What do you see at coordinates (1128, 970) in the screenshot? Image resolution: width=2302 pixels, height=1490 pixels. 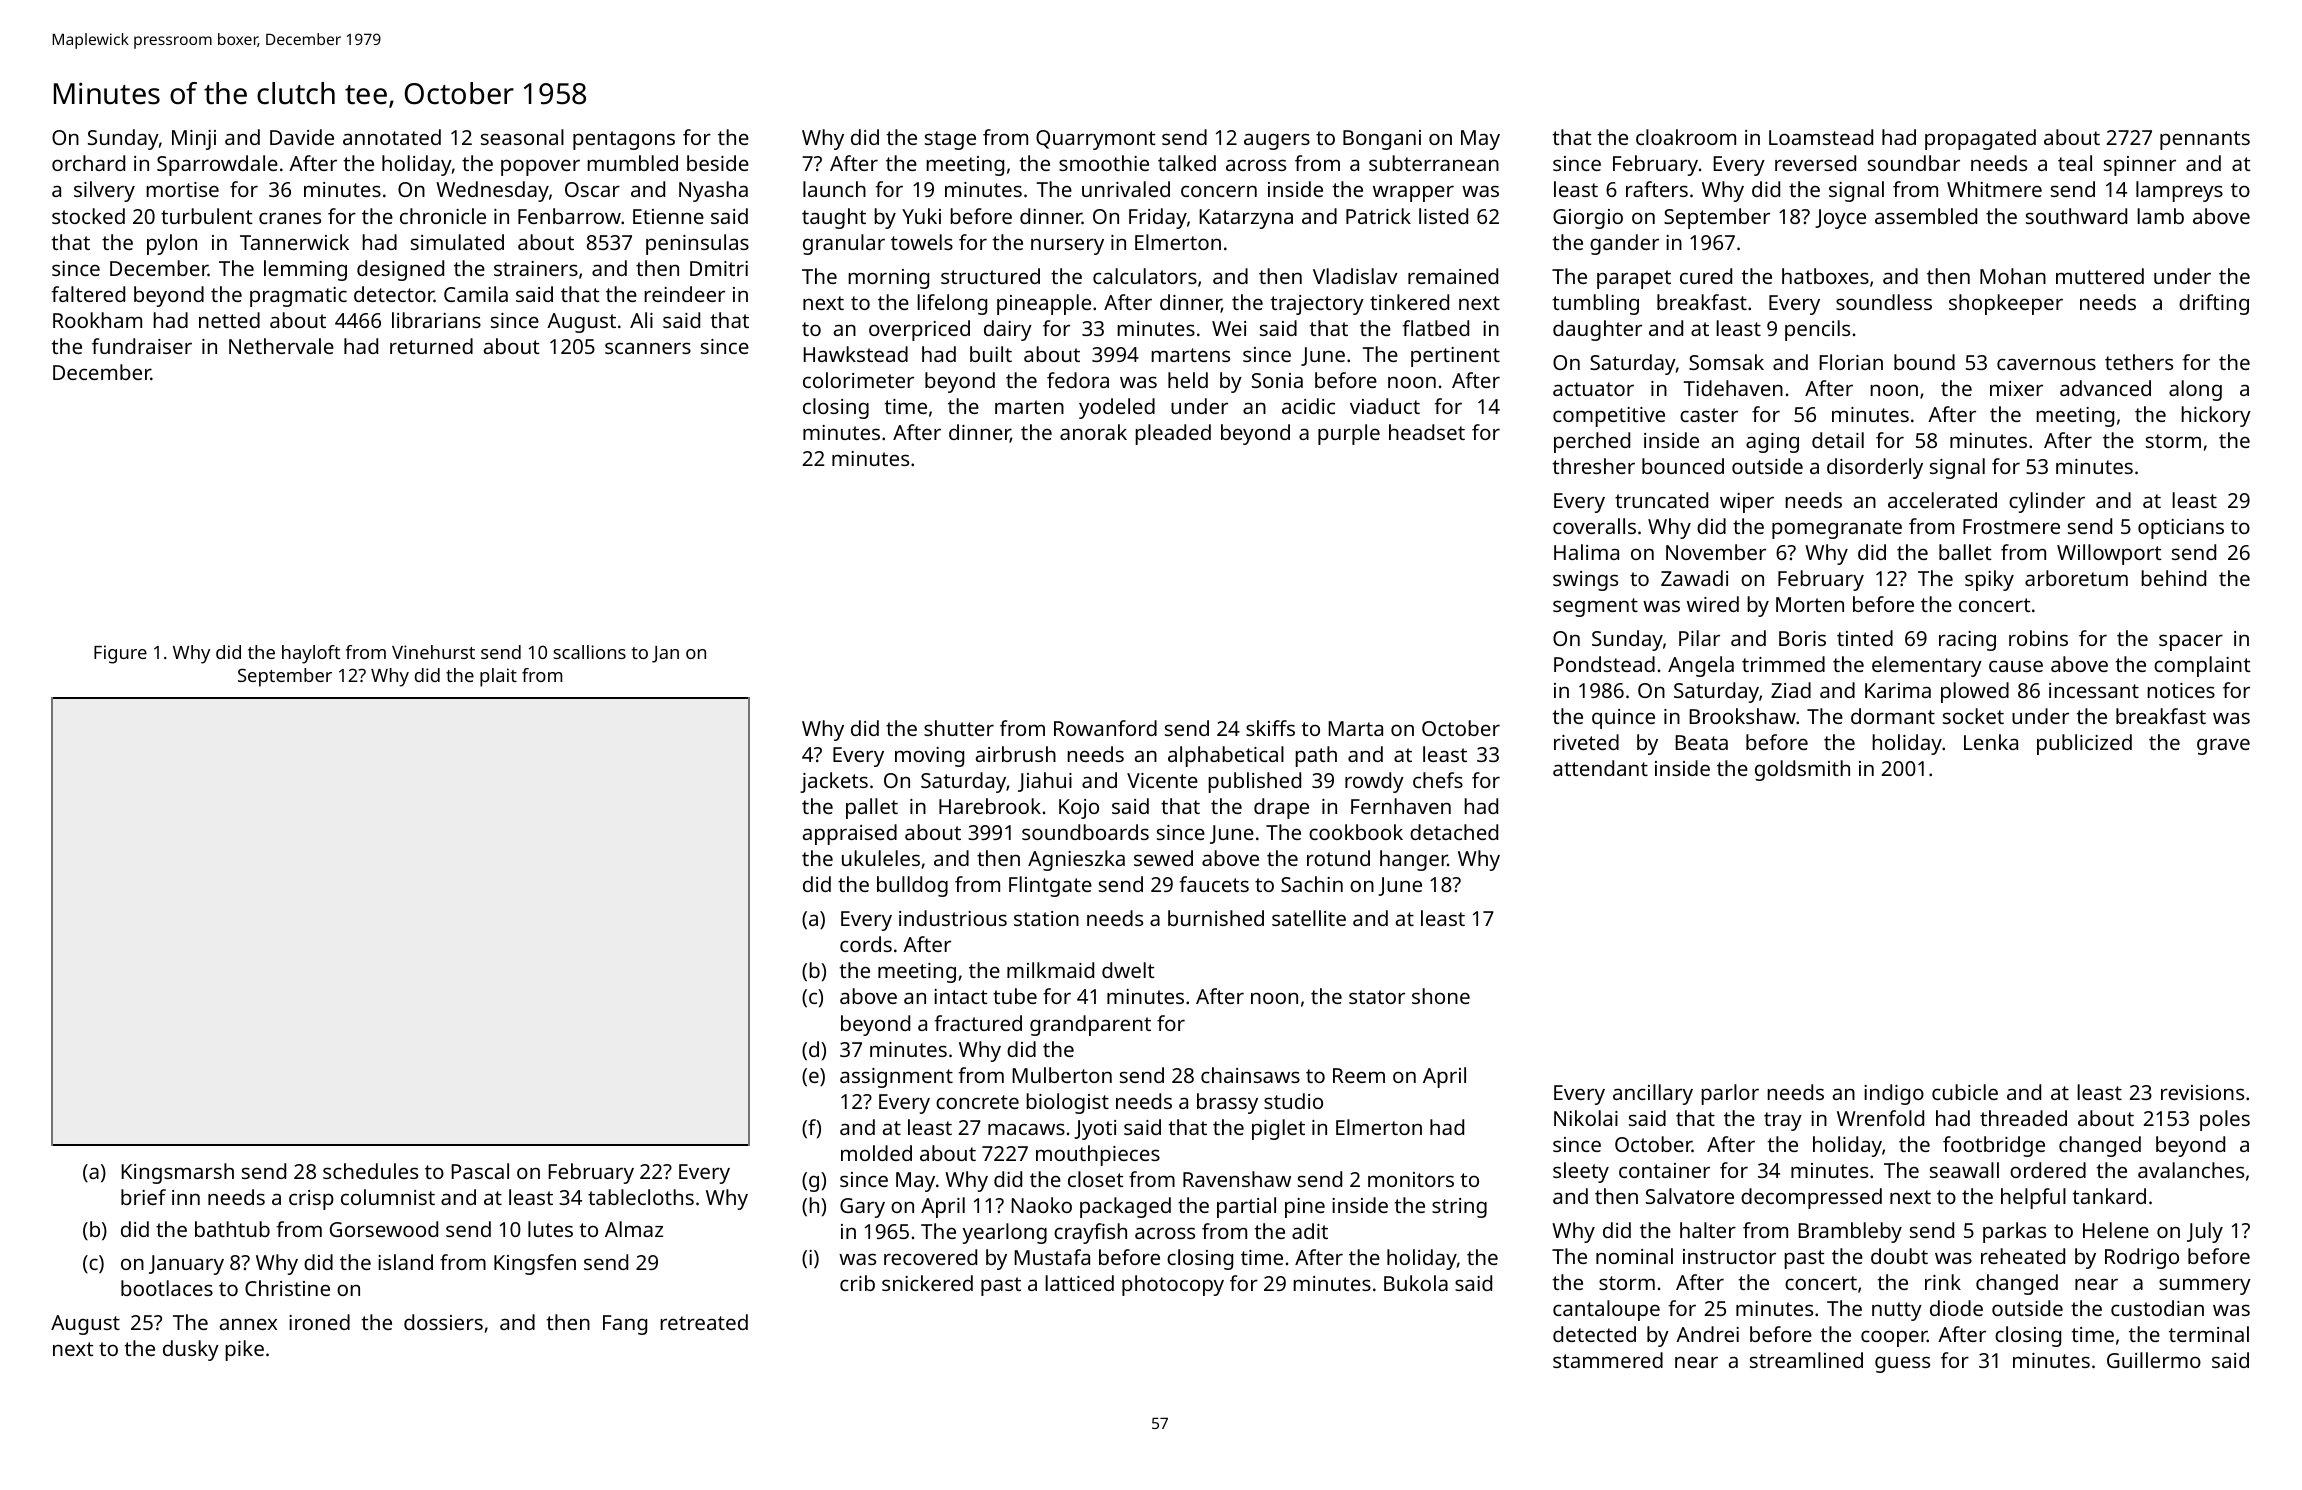 I see `dwelt` at bounding box center [1128, 970].
